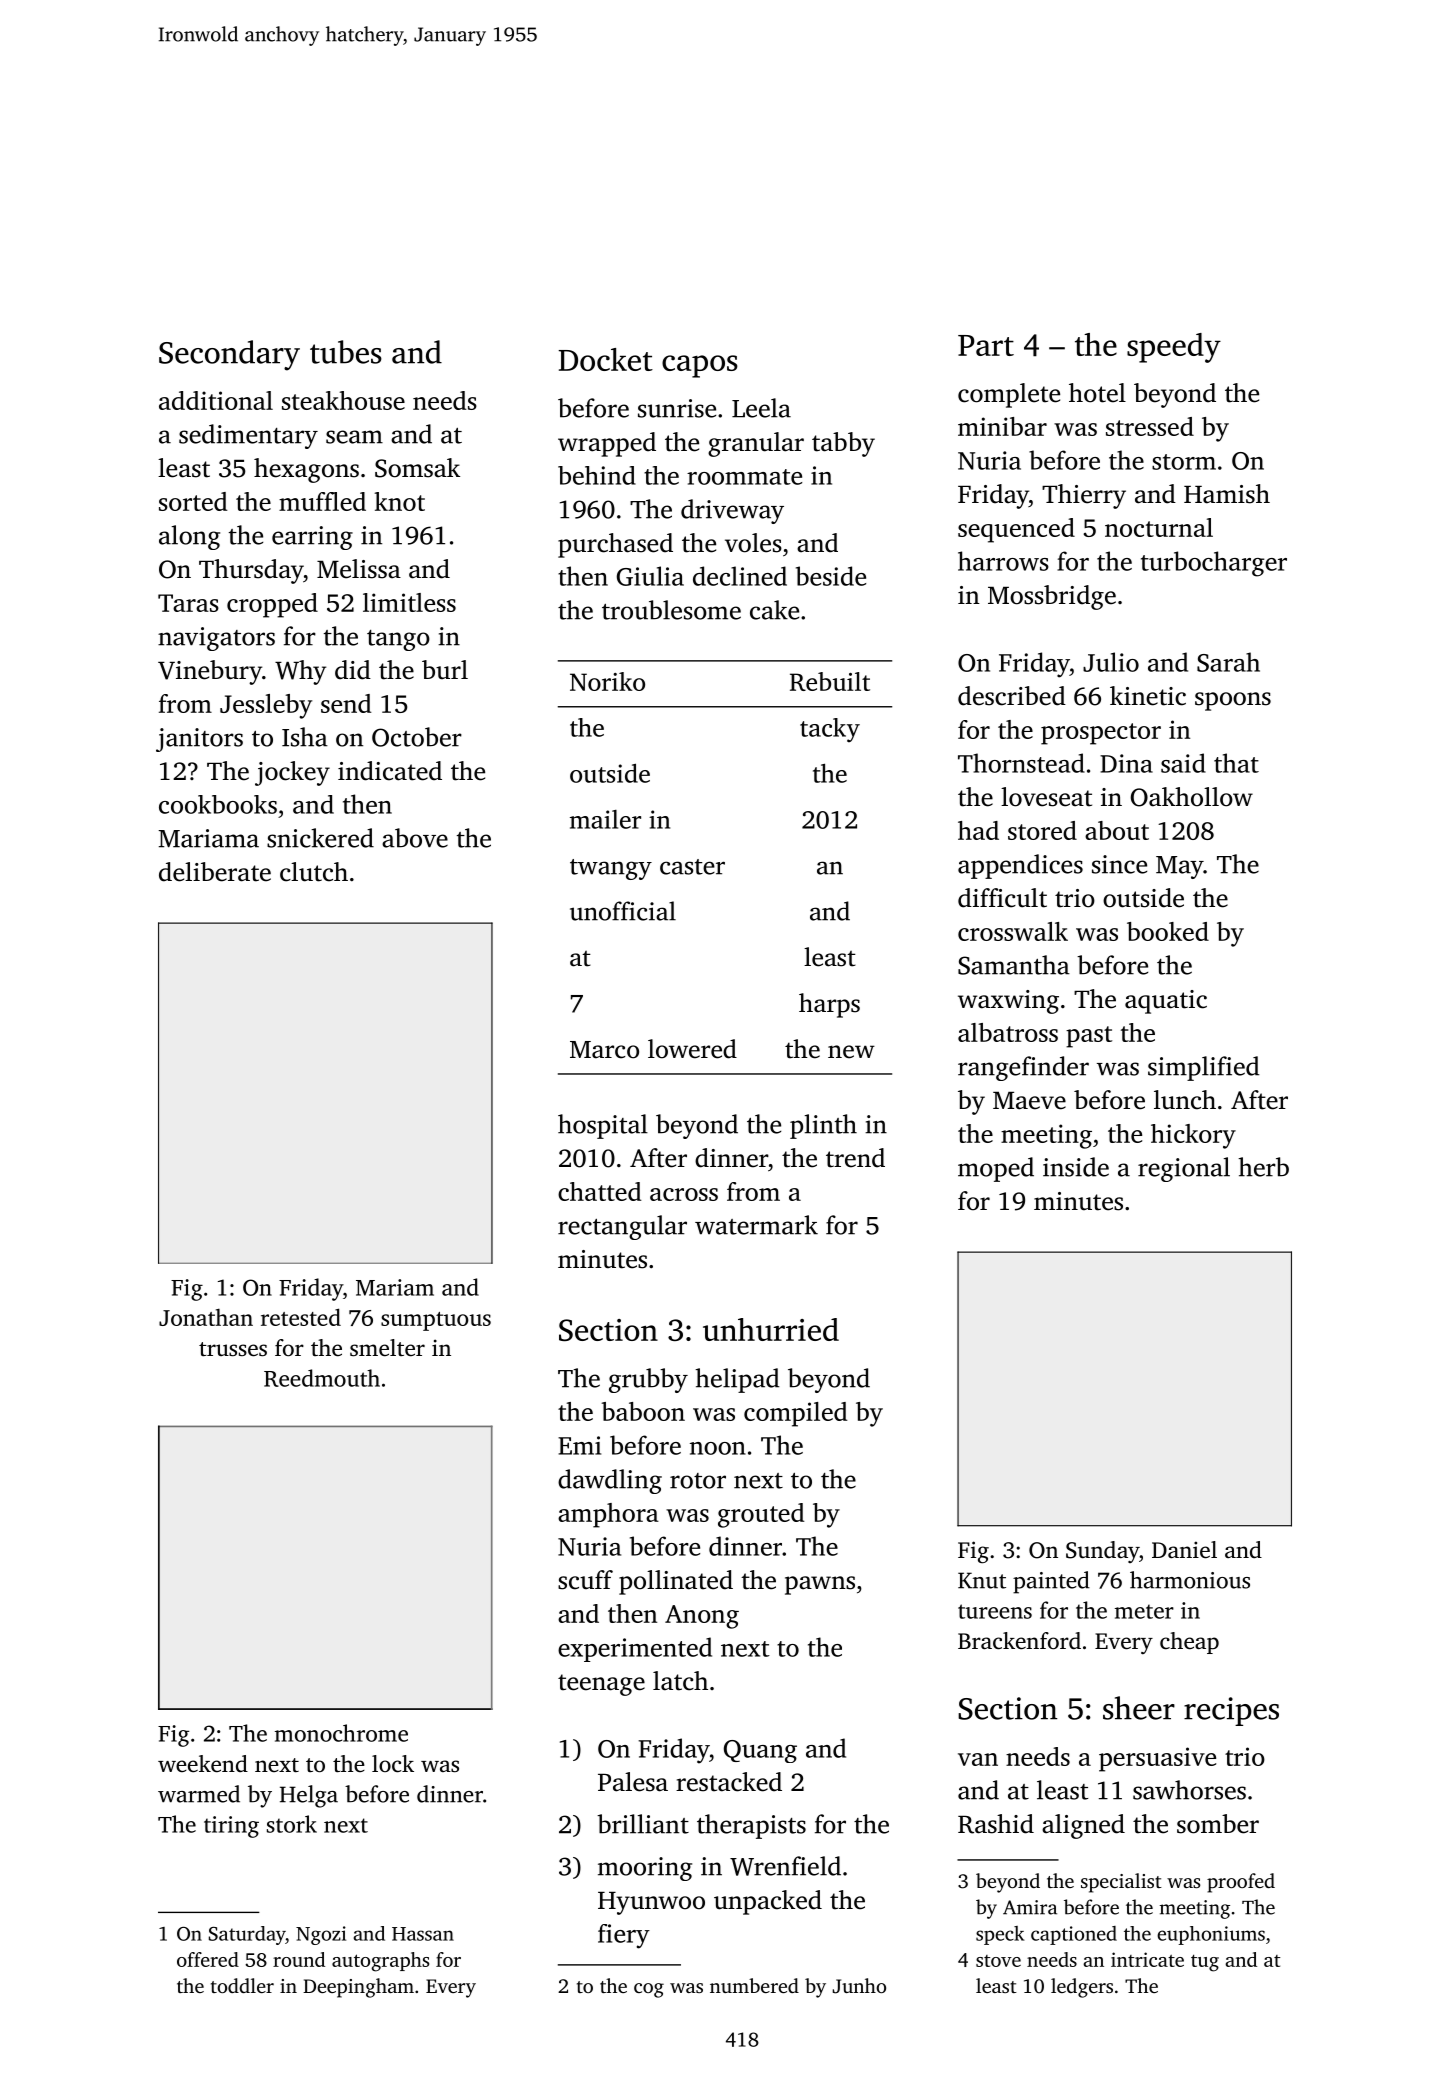 The height and width of the page is (2100, 1450). I want to click on above, so click(415, 838).
